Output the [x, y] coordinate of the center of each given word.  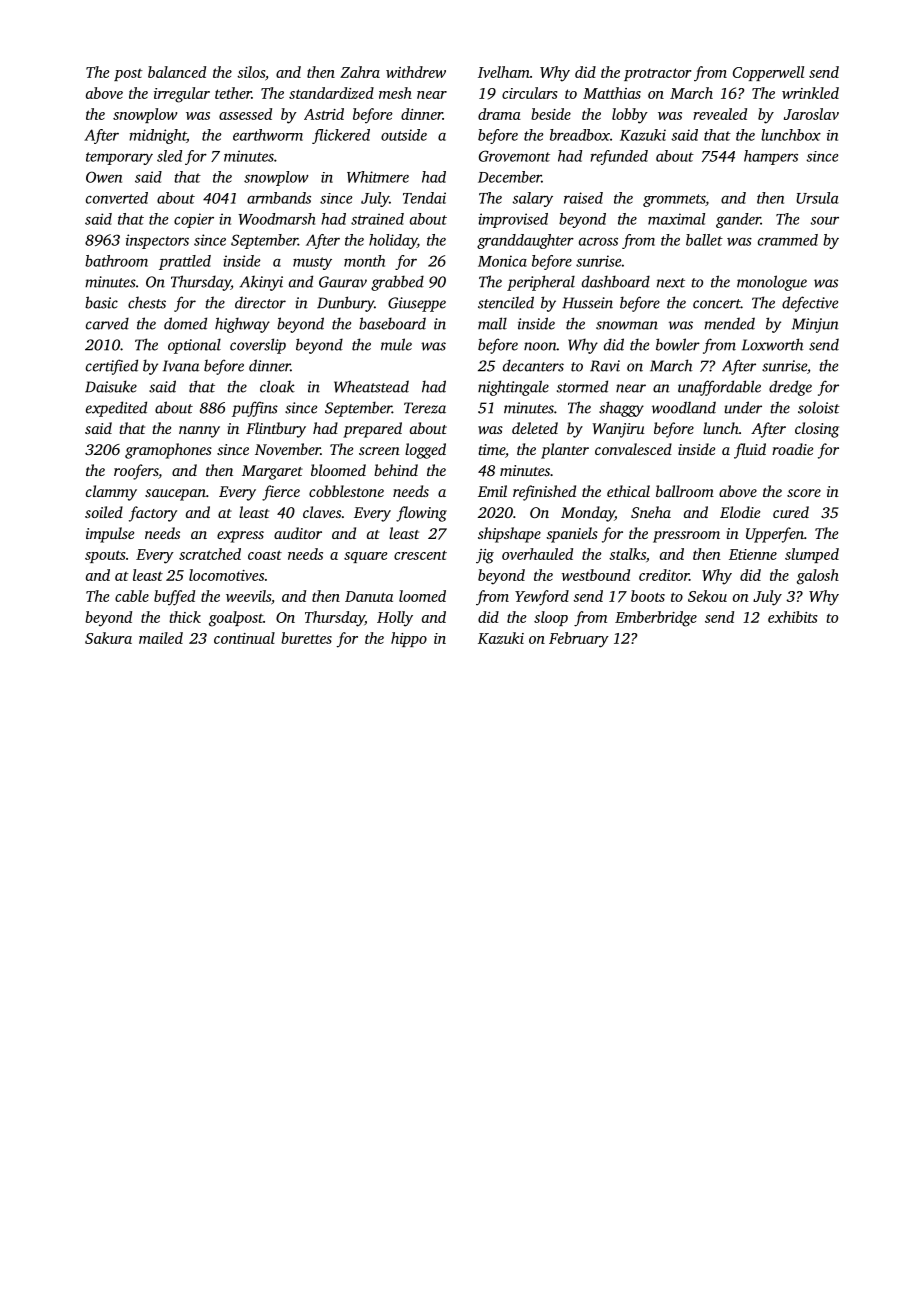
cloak [277, 386]
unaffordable [719, 388]
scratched [210, 554]
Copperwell [768, 73]
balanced [177, 72]
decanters [533, 365]
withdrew [416, 72]
